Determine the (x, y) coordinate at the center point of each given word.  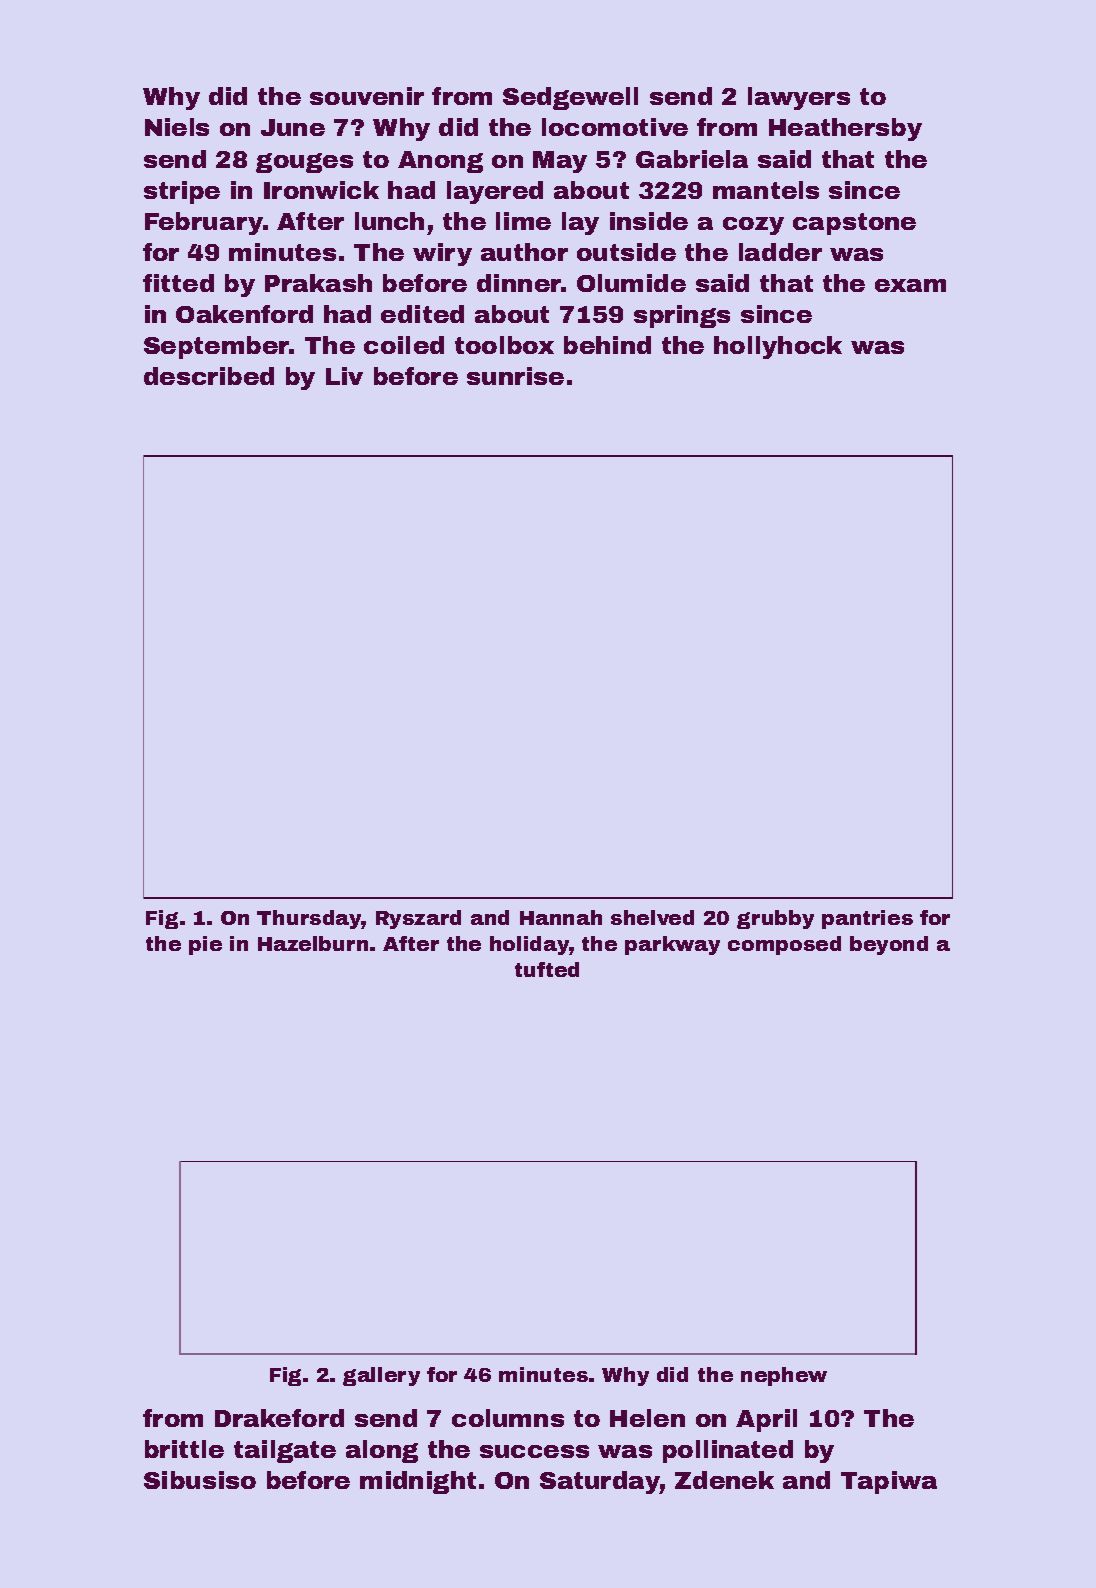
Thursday (309, 919)
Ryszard (418, 919)
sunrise (515, 376)
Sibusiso (200, 1480)
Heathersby (845, 129)
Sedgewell (570, 98)
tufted (547, 969)
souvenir (367, 96)
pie (205, 945)
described (209, 376)
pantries (867, 919)
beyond (889, 945)
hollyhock (778, 347)
